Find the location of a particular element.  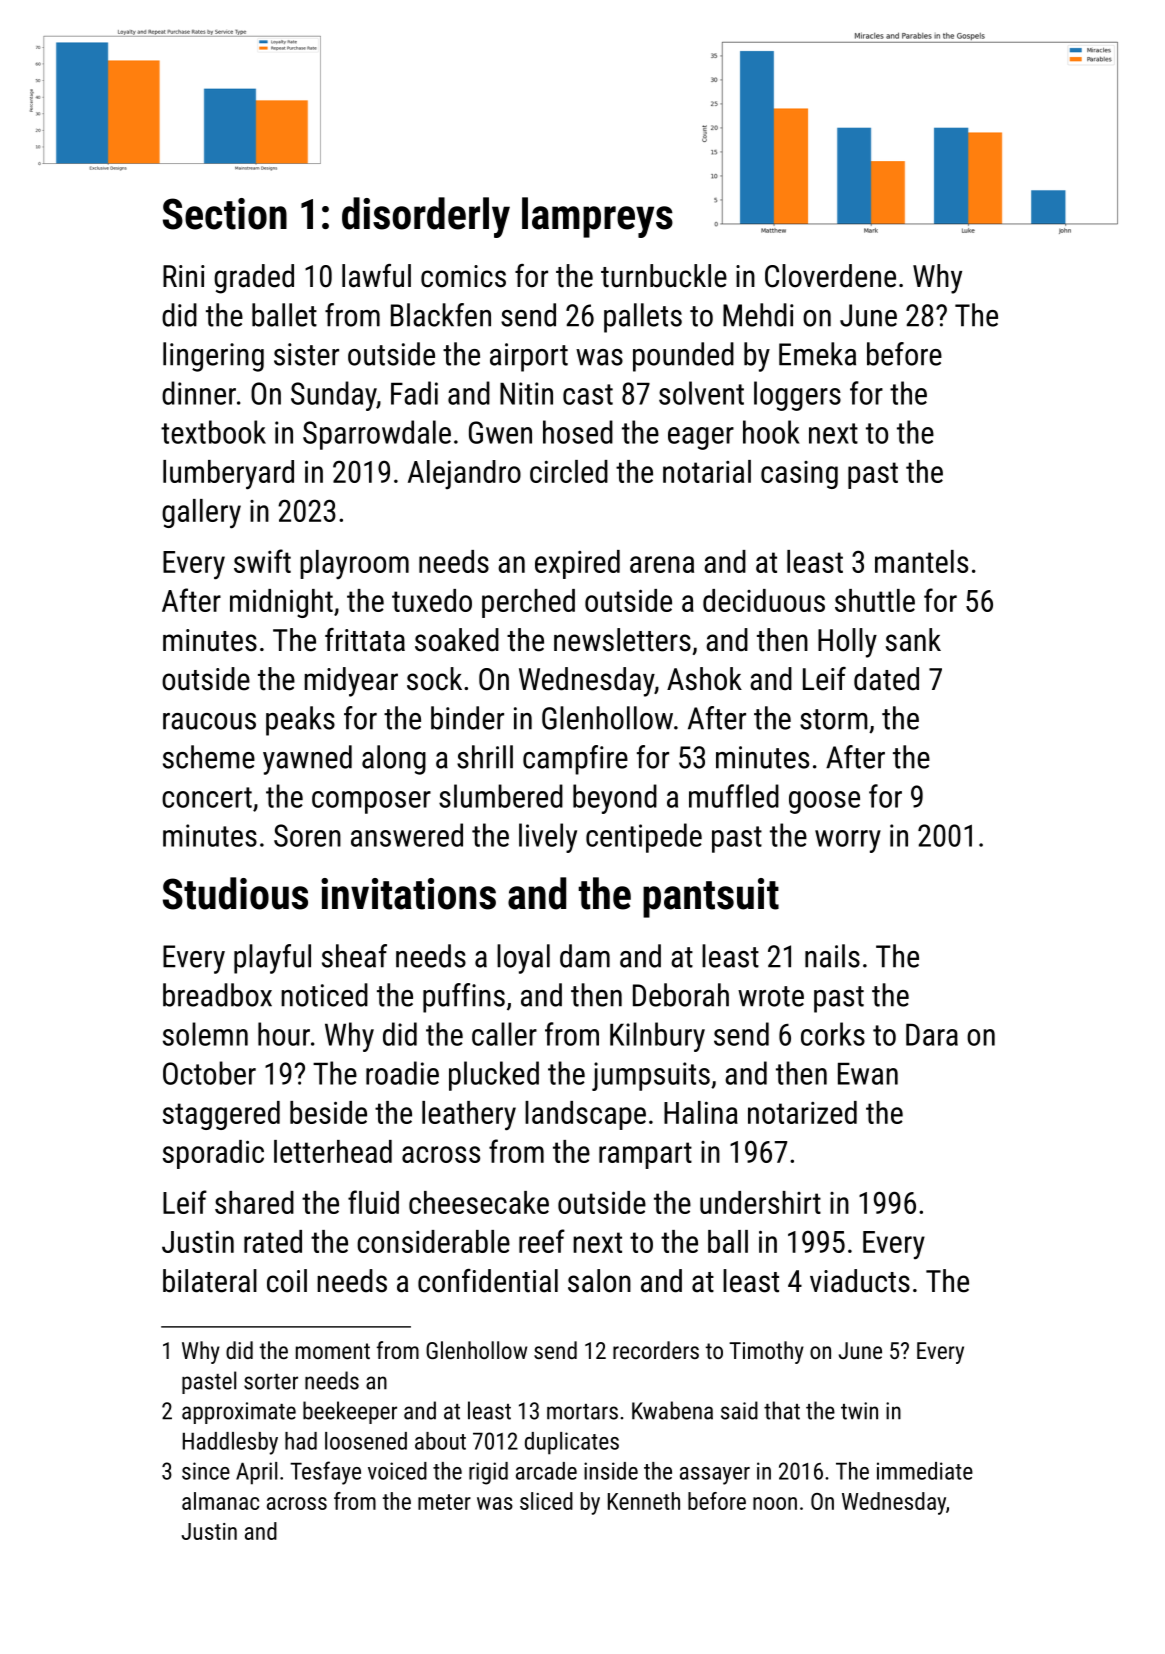

almanac is located at coordinates (220, 1501).
